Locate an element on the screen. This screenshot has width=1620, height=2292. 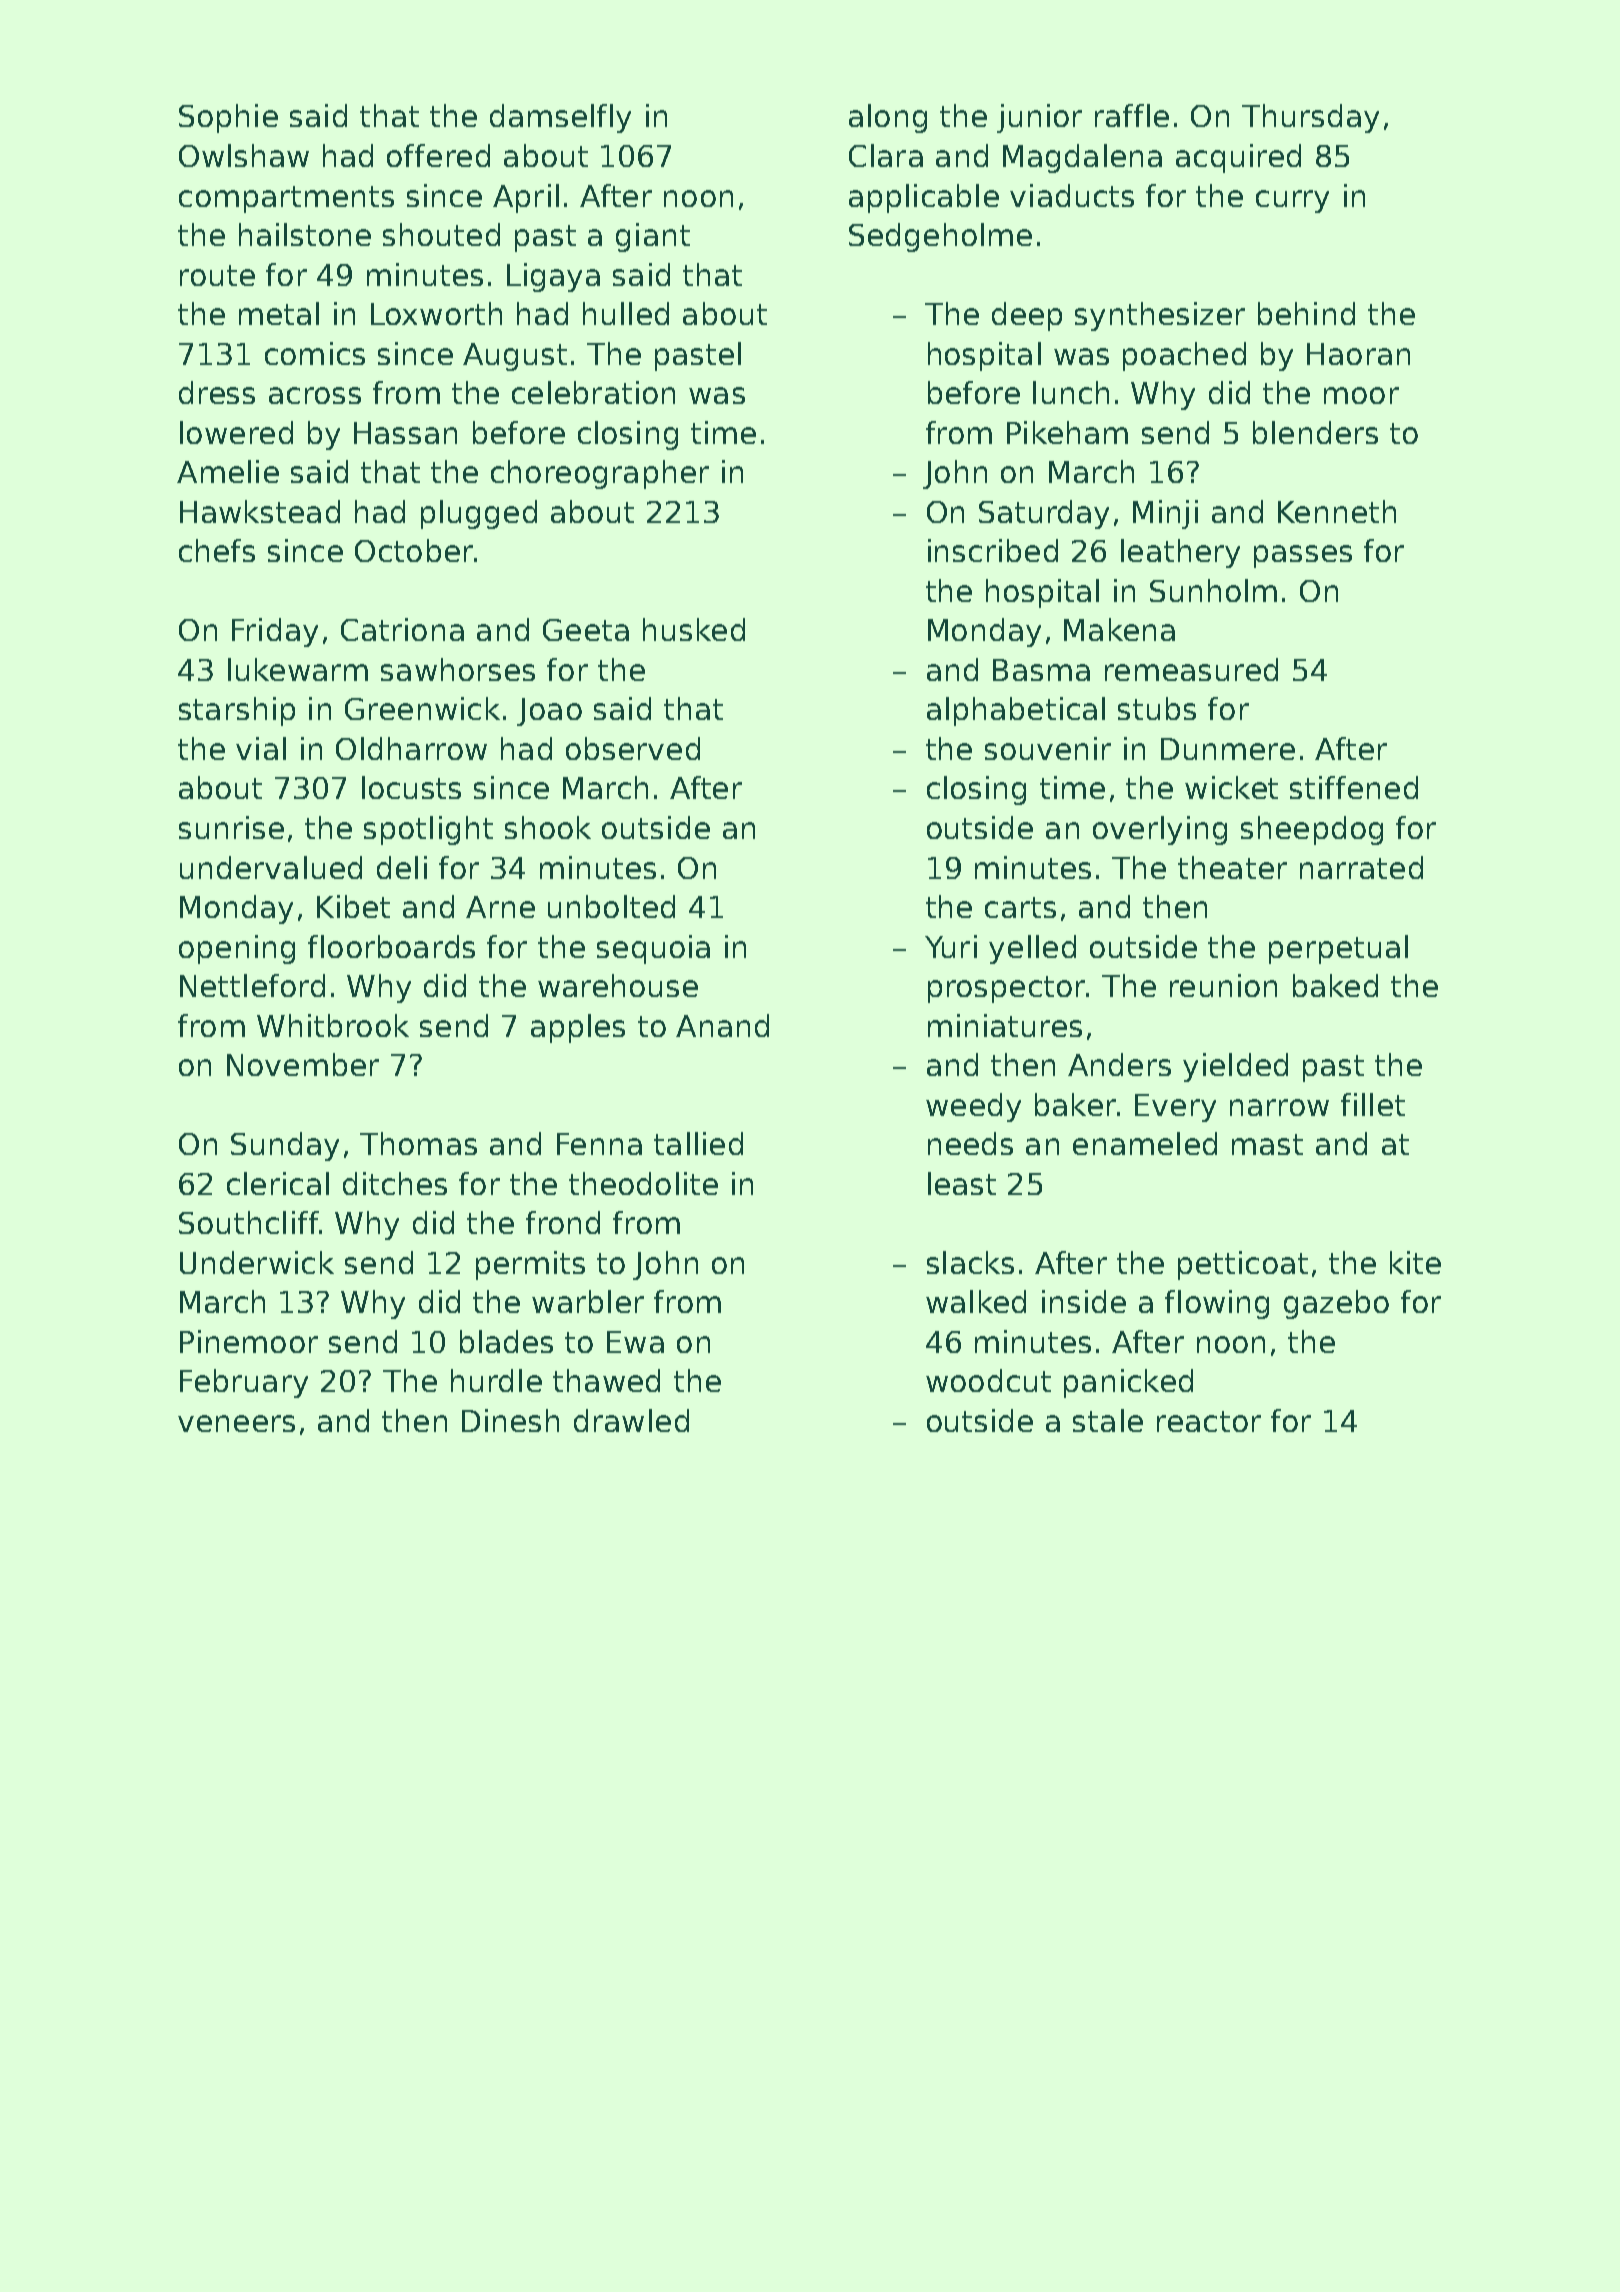
raffle is located at coordinates (1132, 115).
